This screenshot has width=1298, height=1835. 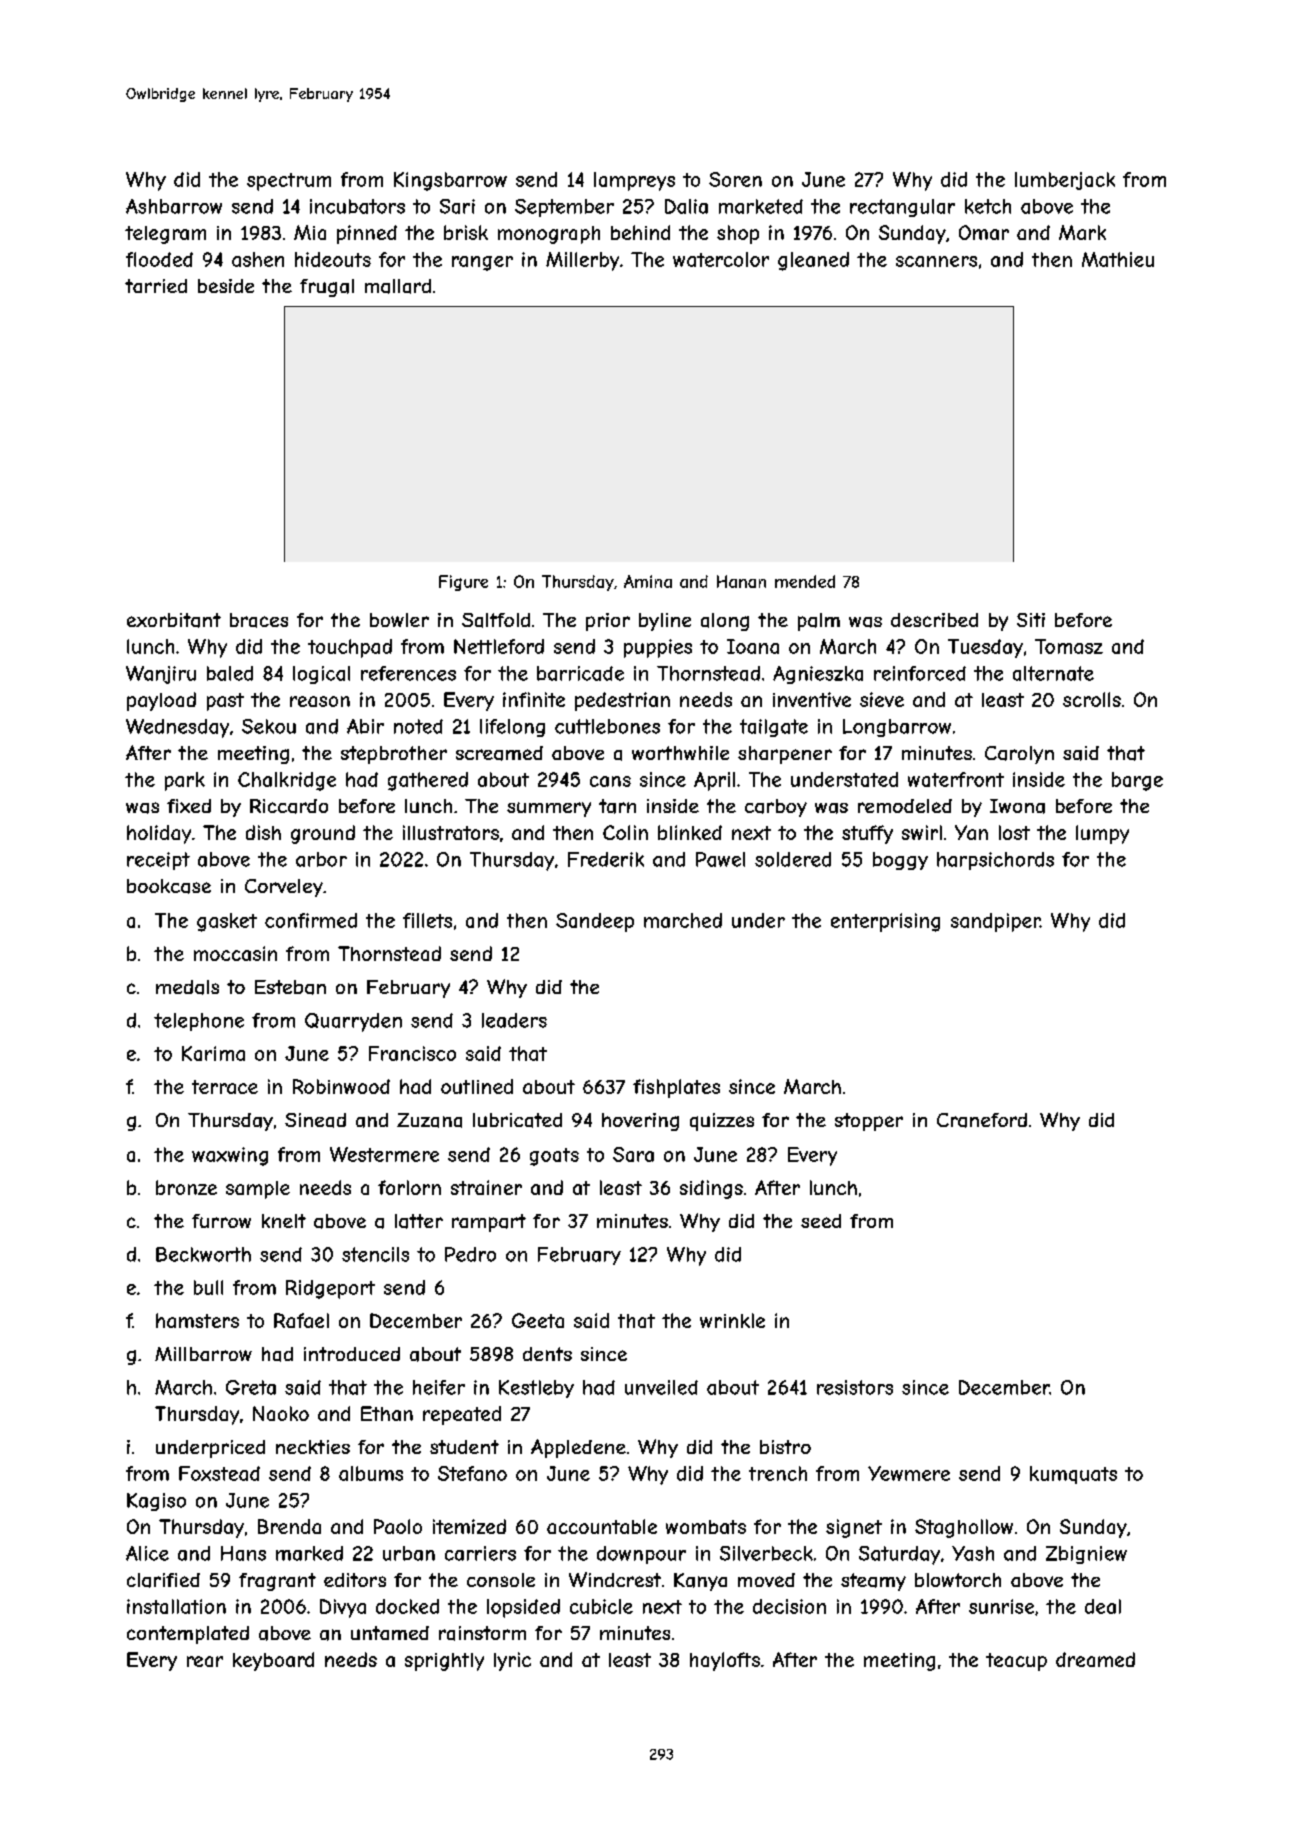 What do you see at coordinates (805, 581) in the screenshot?
I see `mended` at bounding box center [805, 581].
